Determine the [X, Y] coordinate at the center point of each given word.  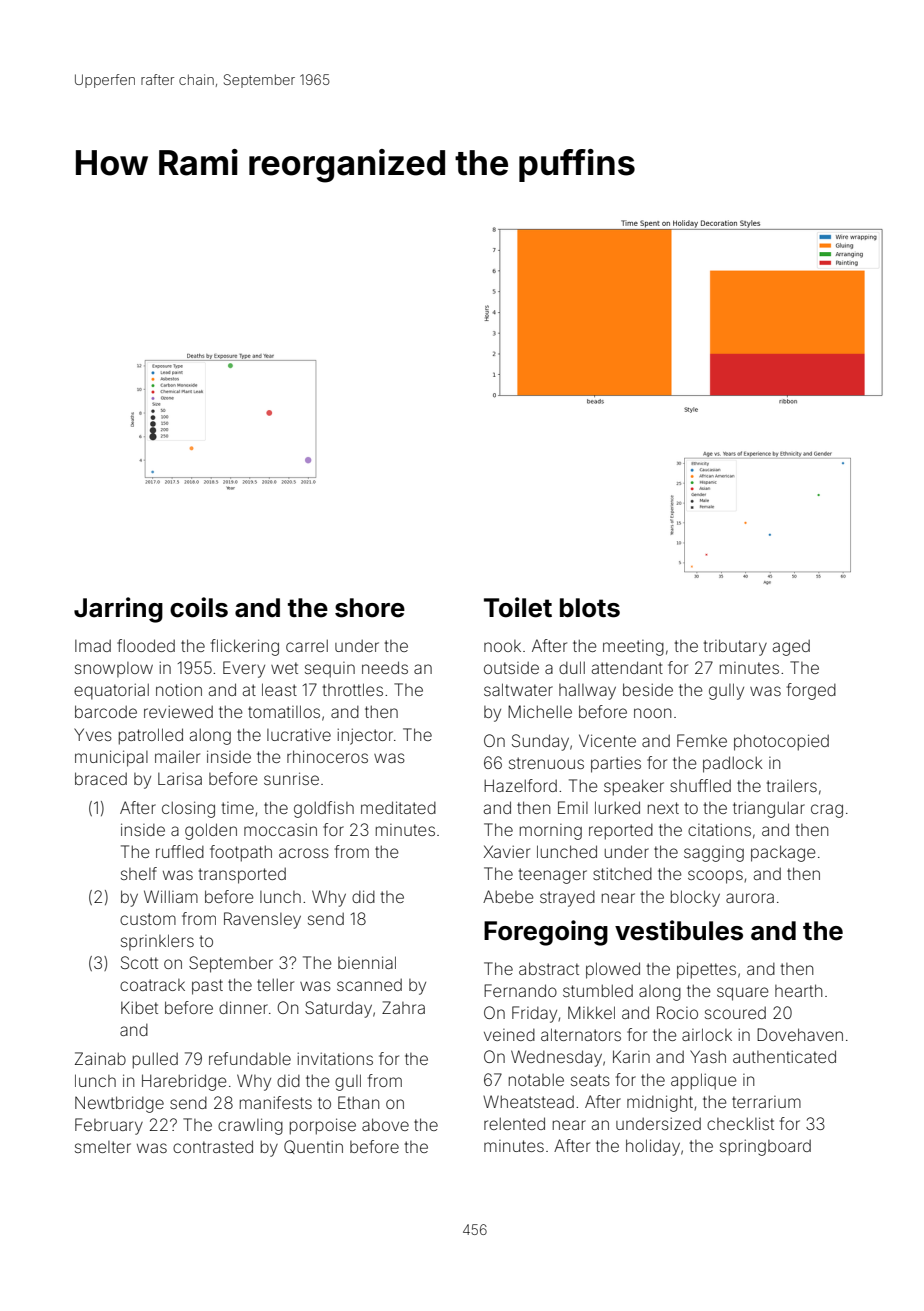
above [385, 1124]
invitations [335, 1058]
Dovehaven [800, 1034]
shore [370, 608]
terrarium [766, 1102]
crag [827, 811]
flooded [146, 645]
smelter [103, 1147]
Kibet [139, 1007]
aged [791, 648]
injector [365, 736]
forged [811, 691]
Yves [93, 734]
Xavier [507, 851]
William [171, 896]
